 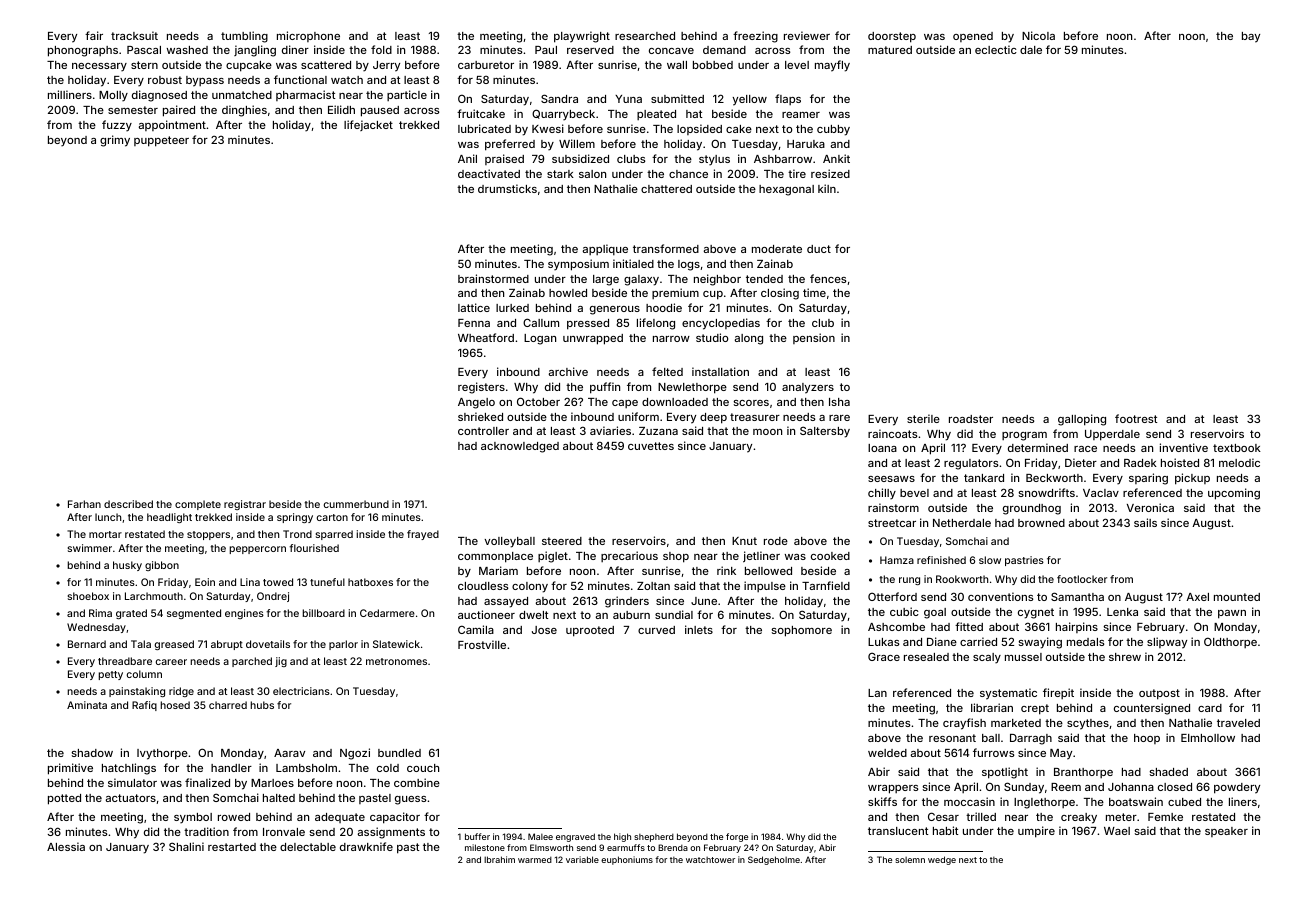 What do you see at coordinates (629, 556) in the image?
I see `precarious` at bounding box center [629, 556].
